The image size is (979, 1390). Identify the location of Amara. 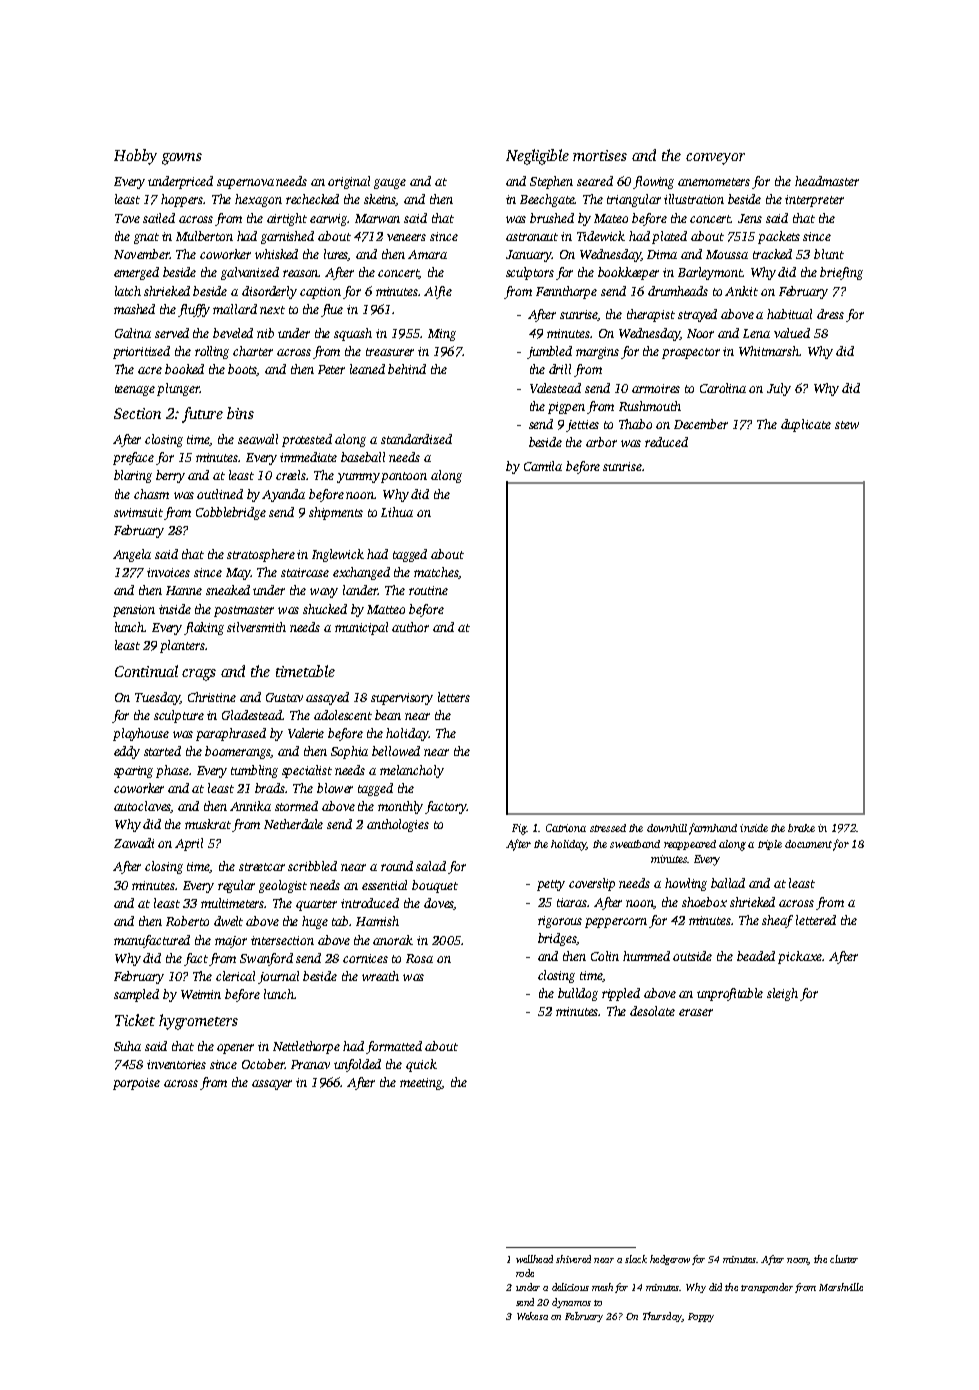
(427, 254).
